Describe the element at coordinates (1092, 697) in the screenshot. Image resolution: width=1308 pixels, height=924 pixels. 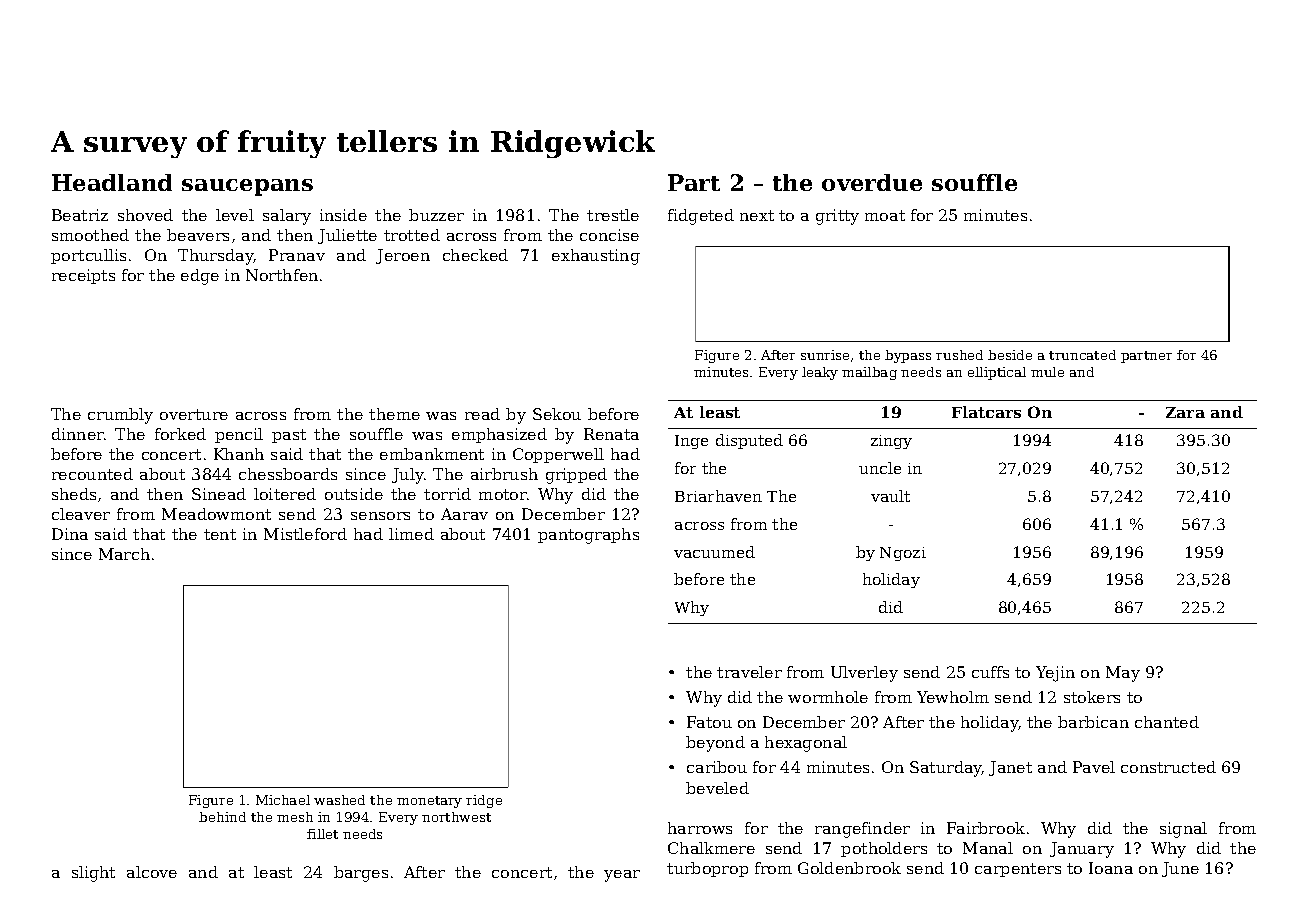
I see `stokers` at that location.
